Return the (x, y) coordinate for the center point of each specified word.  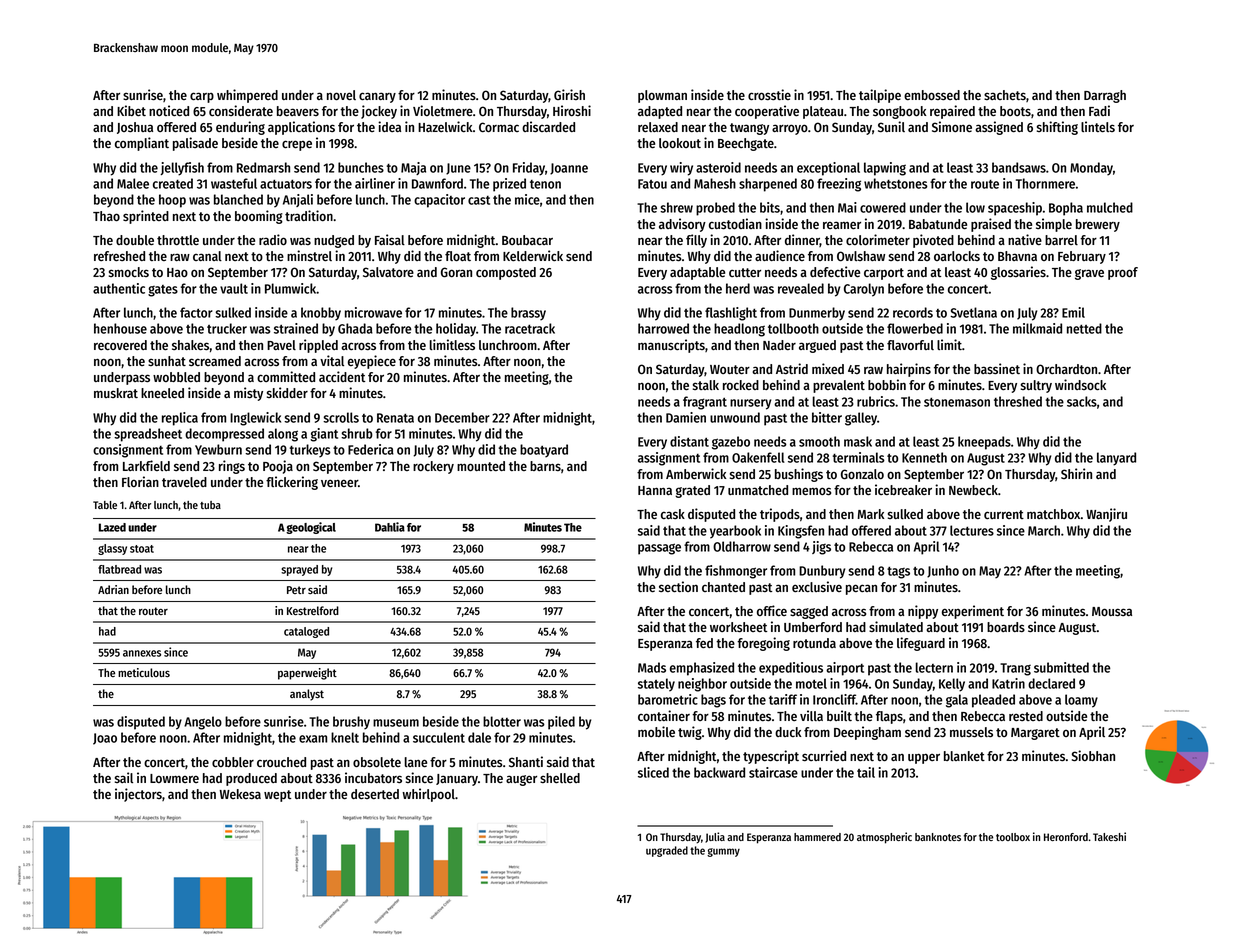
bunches (361, 167)
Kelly (952, 685)
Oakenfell (758, 457)
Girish (569, 94)
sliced (653, 772)
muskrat (116, 393)
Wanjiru (1106, 515)
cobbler (233, 762)
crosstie (769, 95)
